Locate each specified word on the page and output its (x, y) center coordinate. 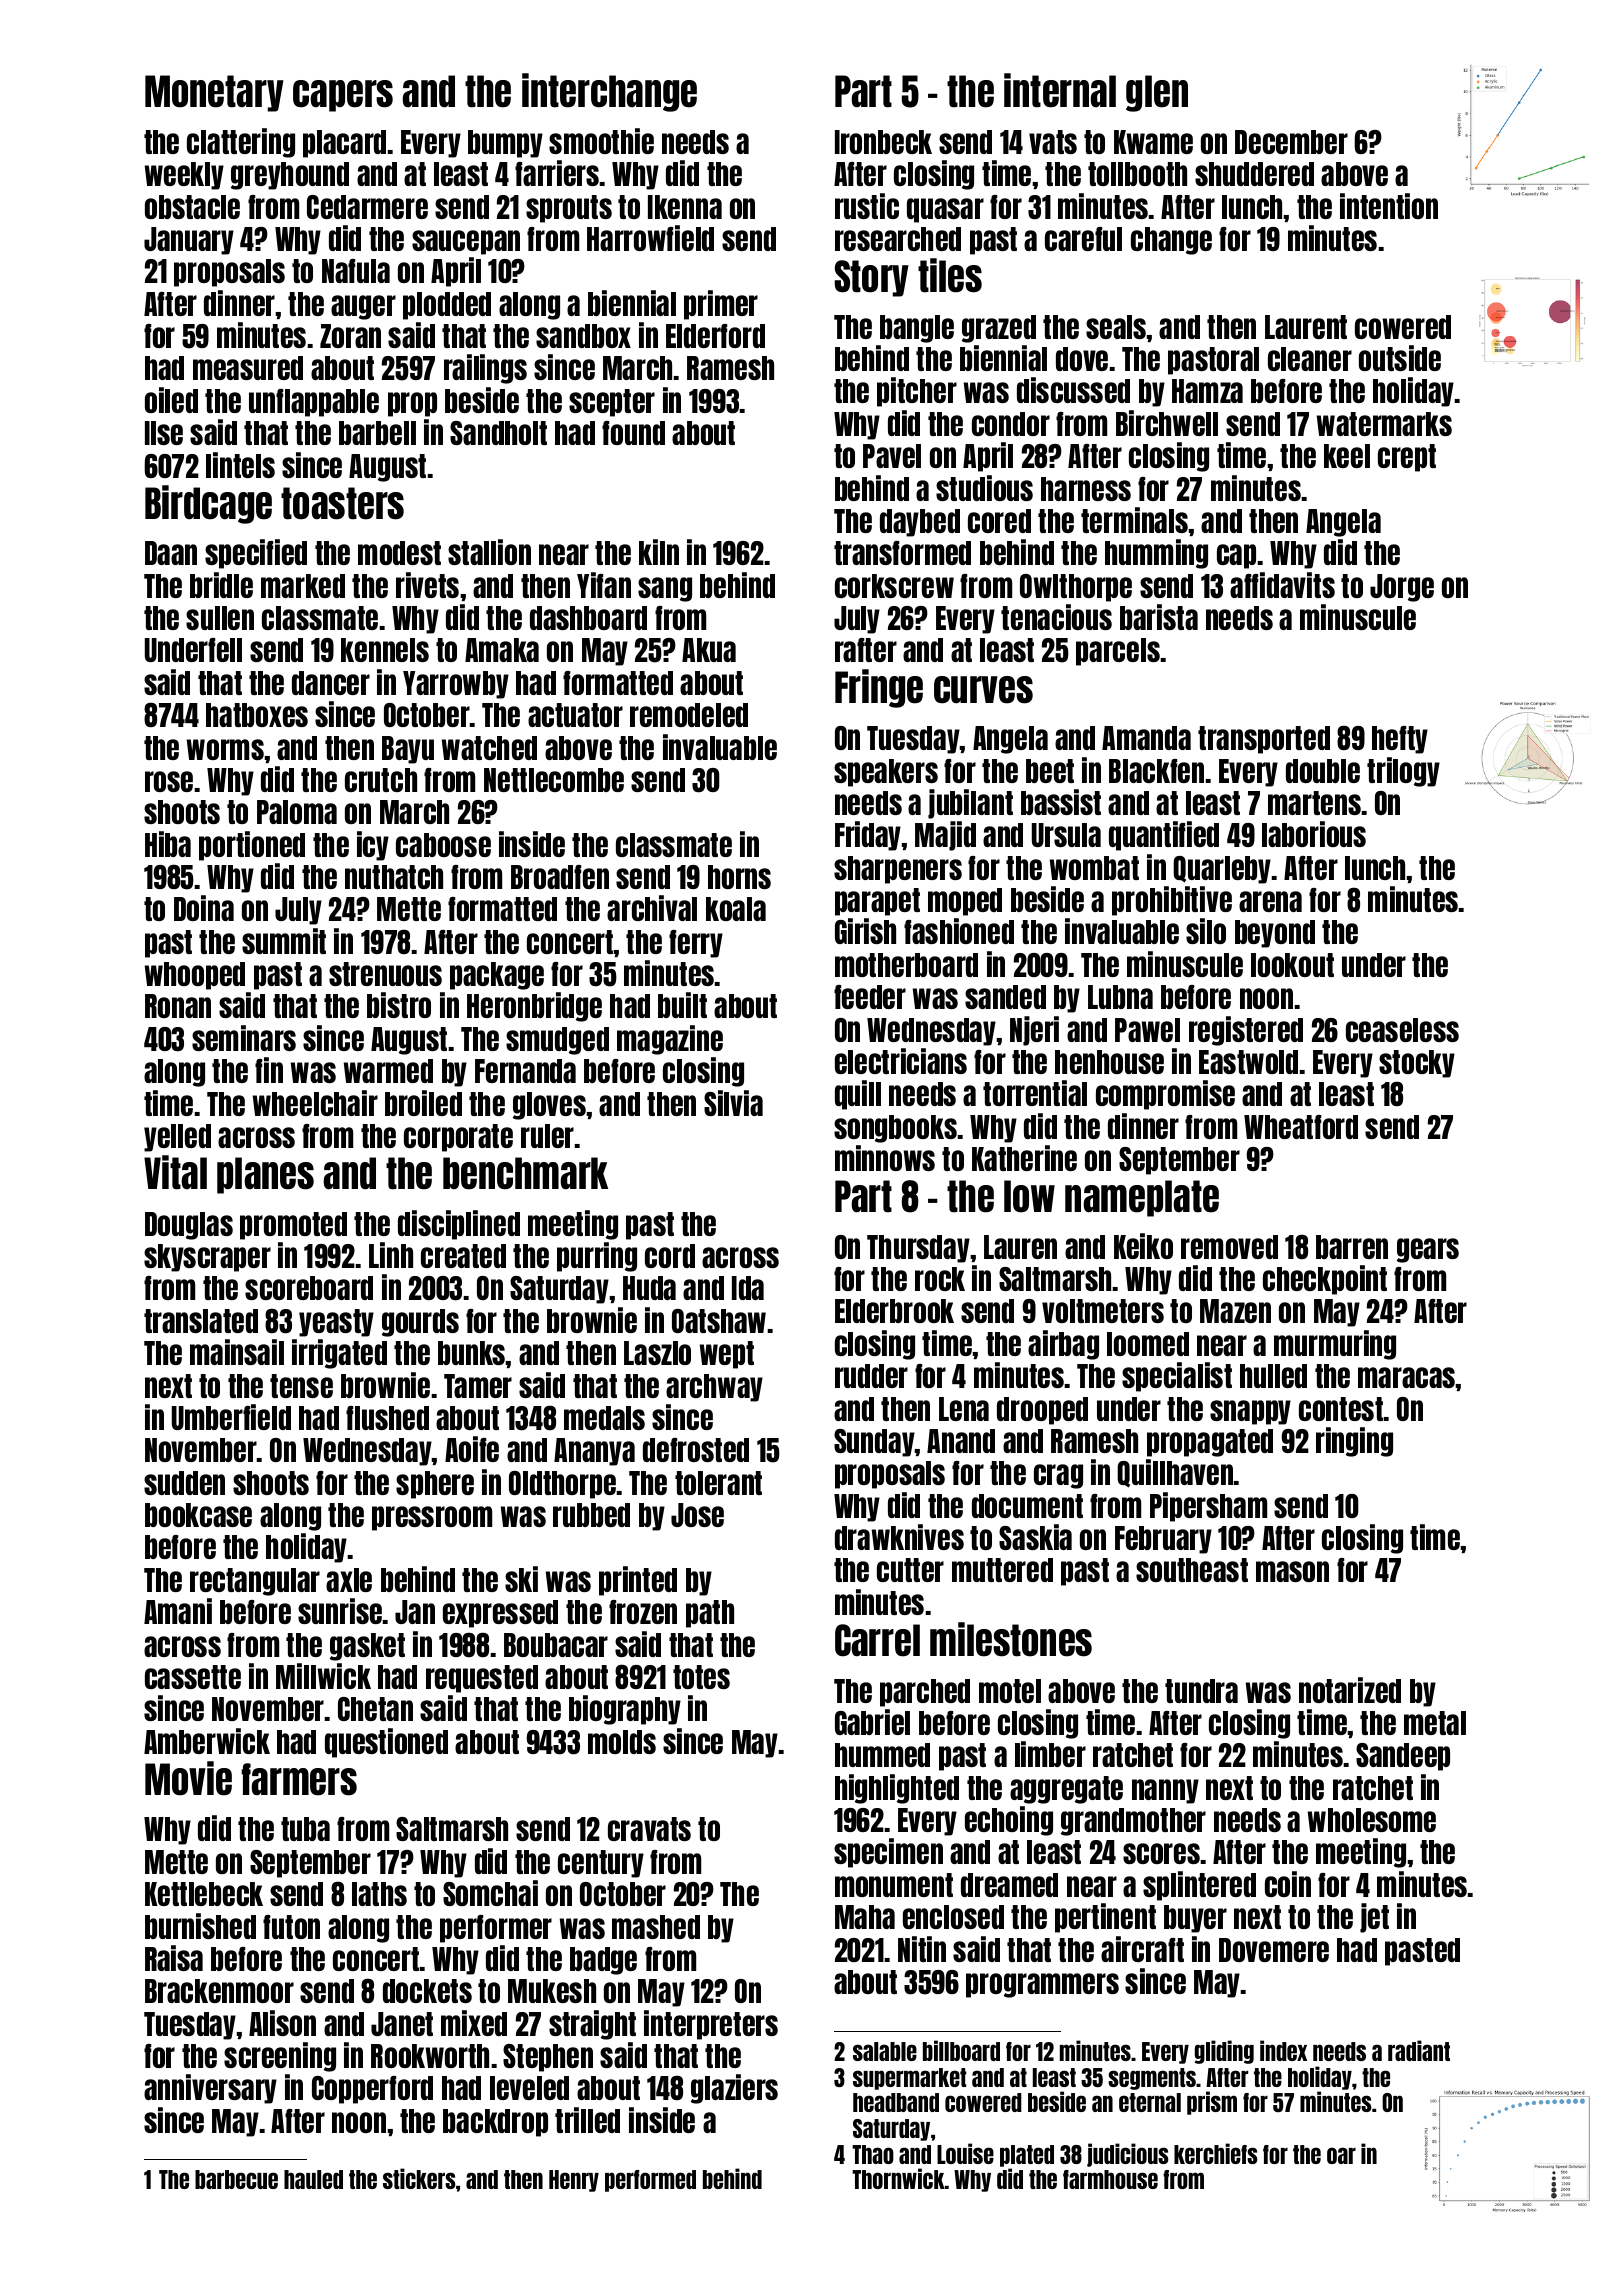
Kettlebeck (204, 1894)
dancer (331, 683)
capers (343, 96)
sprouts (569, 209)
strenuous (385, 974)
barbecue (236, 2179)
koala (736, 909)
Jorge (1402, 588)
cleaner (1310, 359)
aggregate (1066, 1790)
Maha (865, 1917)
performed (650, 2181)
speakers (886, 773)
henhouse (1109, 1062)
